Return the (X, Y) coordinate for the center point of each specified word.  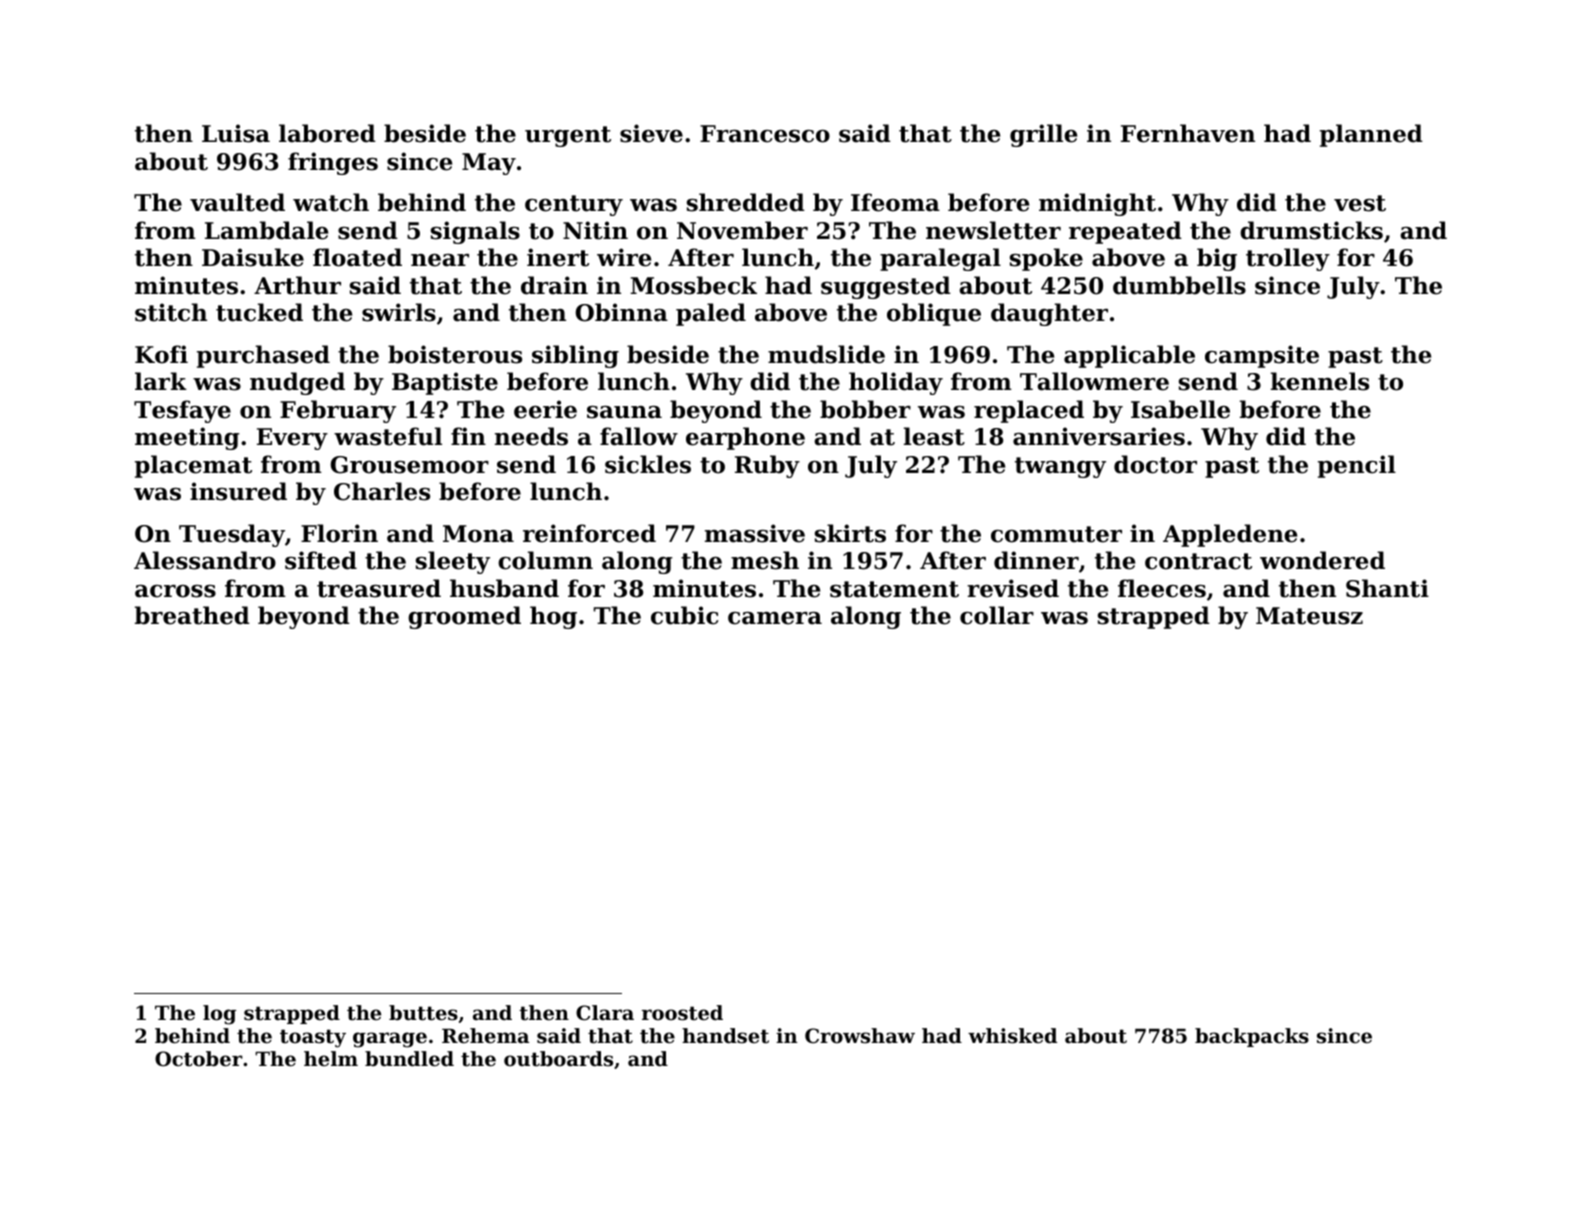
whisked (1012, 1036)
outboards (558, 1059)
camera (775, 618)
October (199, 1059)
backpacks (1252, 1037)
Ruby (767, 466)
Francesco (765, 134)
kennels (1320, 381)
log (219, 1015)
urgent (568, 136)
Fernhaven (1188, 133)
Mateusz (1309, 616)
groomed (464, 617)
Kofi (161, 354)
